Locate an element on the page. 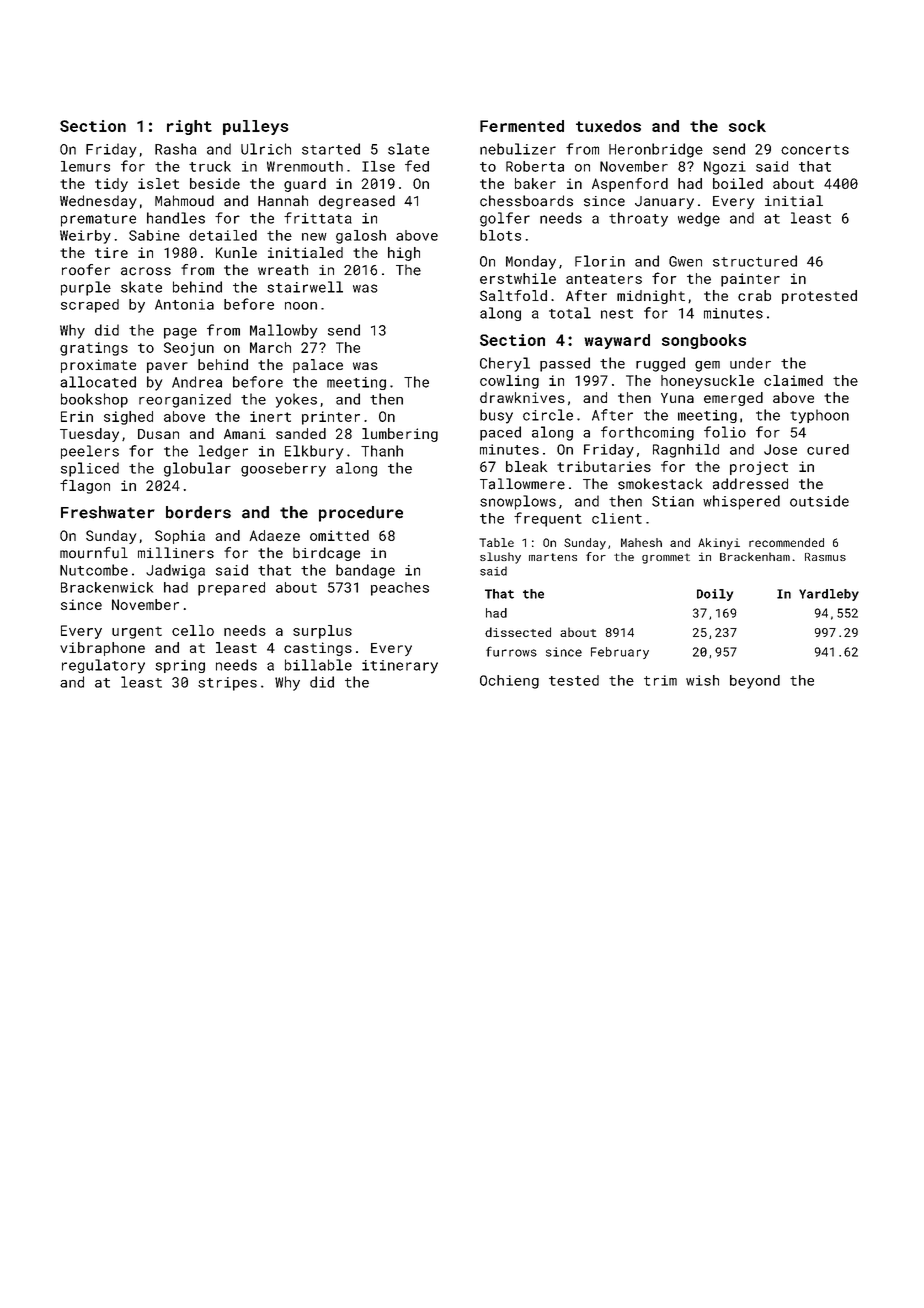 The width and height of the image is (924, 1308). Ulrich is located at coordinates (266, 149).
